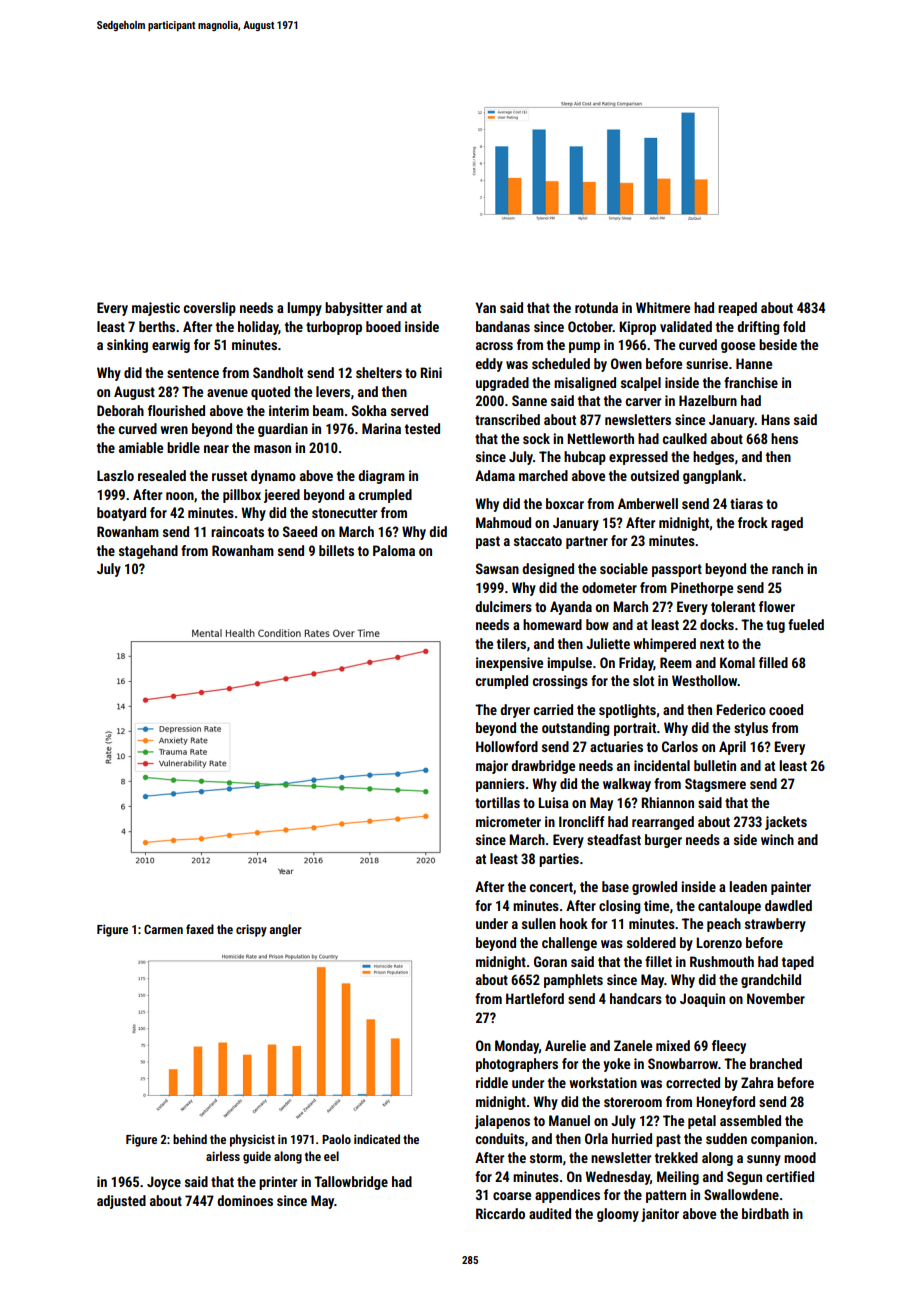 The width and height of the document is (924, 1308). What do you see at coordinates (777, 839) in the document?
I see `winch` at bounding box center [777, 839].
